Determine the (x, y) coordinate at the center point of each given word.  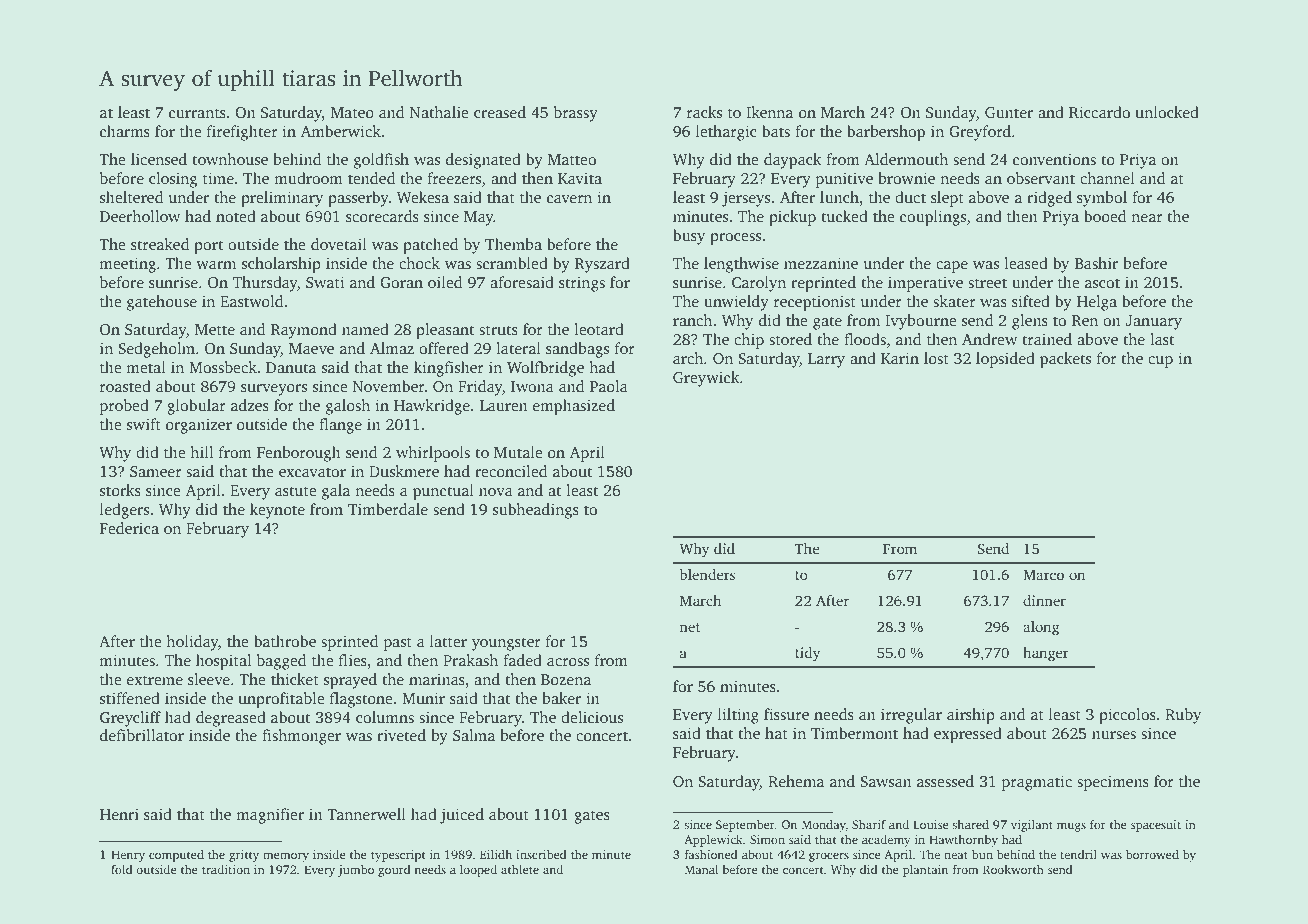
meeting (127, 265)
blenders (707, 574)
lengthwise (741, 265)
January (1153, 322)
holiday (192, 643)
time (218, 178)
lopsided (1005, 360)
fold (122, 869)
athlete (520, 869)
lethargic (726, 133)
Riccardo (1099, 112)
